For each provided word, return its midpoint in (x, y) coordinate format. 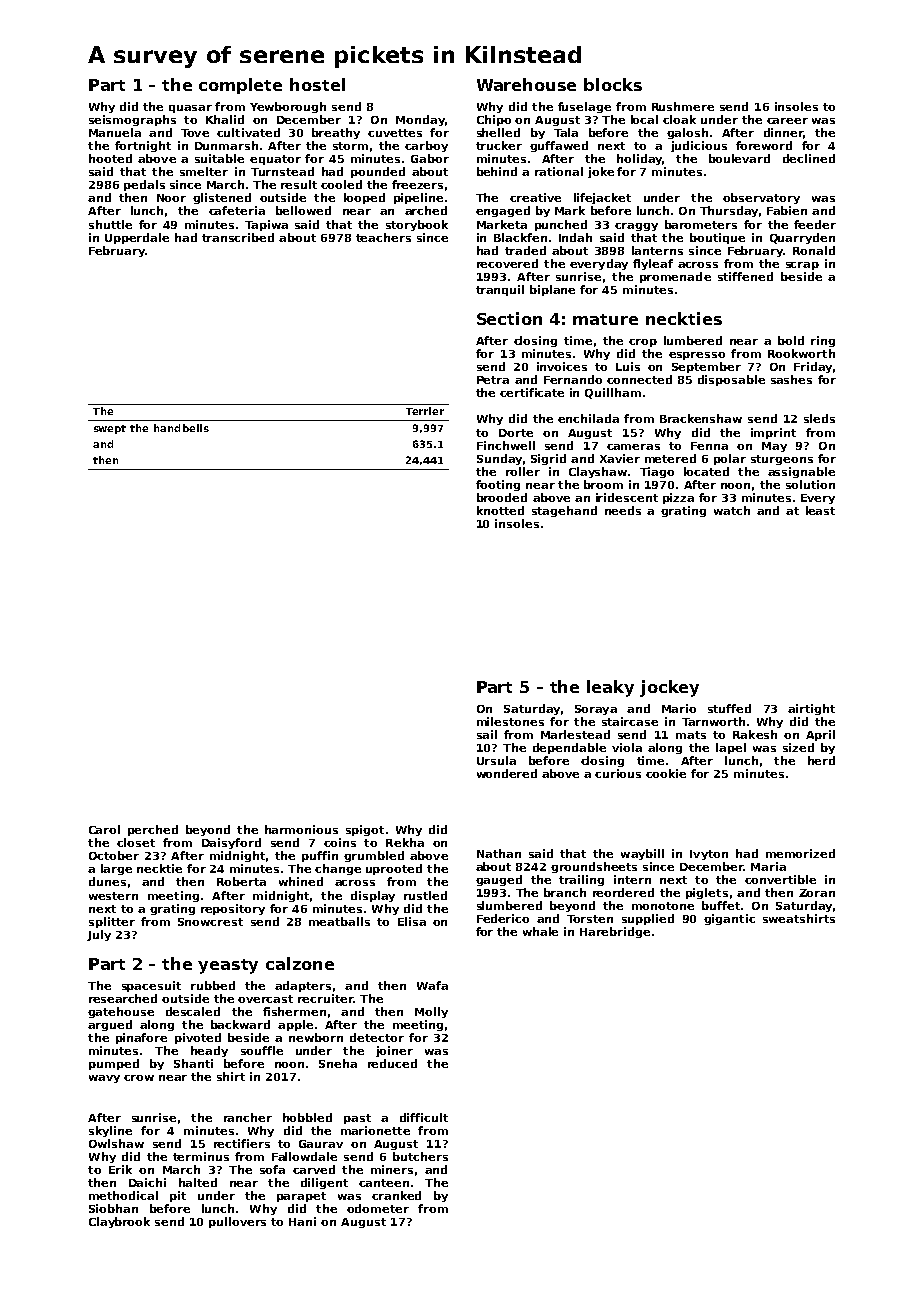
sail (487, 734)
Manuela (115, 132)
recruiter (325, 998)
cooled (341, 184)
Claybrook (119, 1222)
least (820, 510)
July (99, 935)
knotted (500, 510)
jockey (669, 688)
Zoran (817, 893)
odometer (378, 1208)
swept (110, 429)
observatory (761, 198)
